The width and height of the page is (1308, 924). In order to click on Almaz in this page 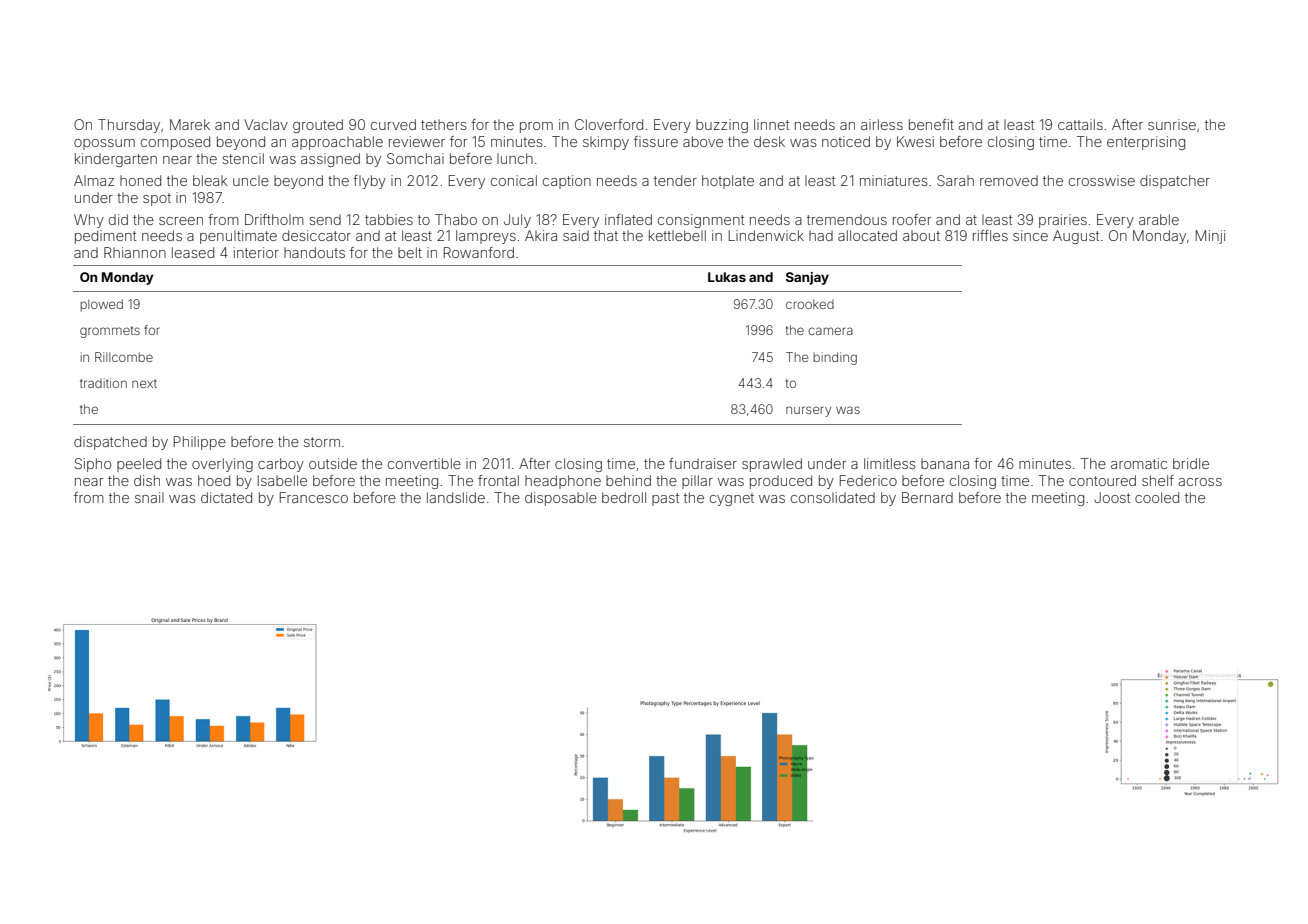, I will do `click(94, 180)`.
